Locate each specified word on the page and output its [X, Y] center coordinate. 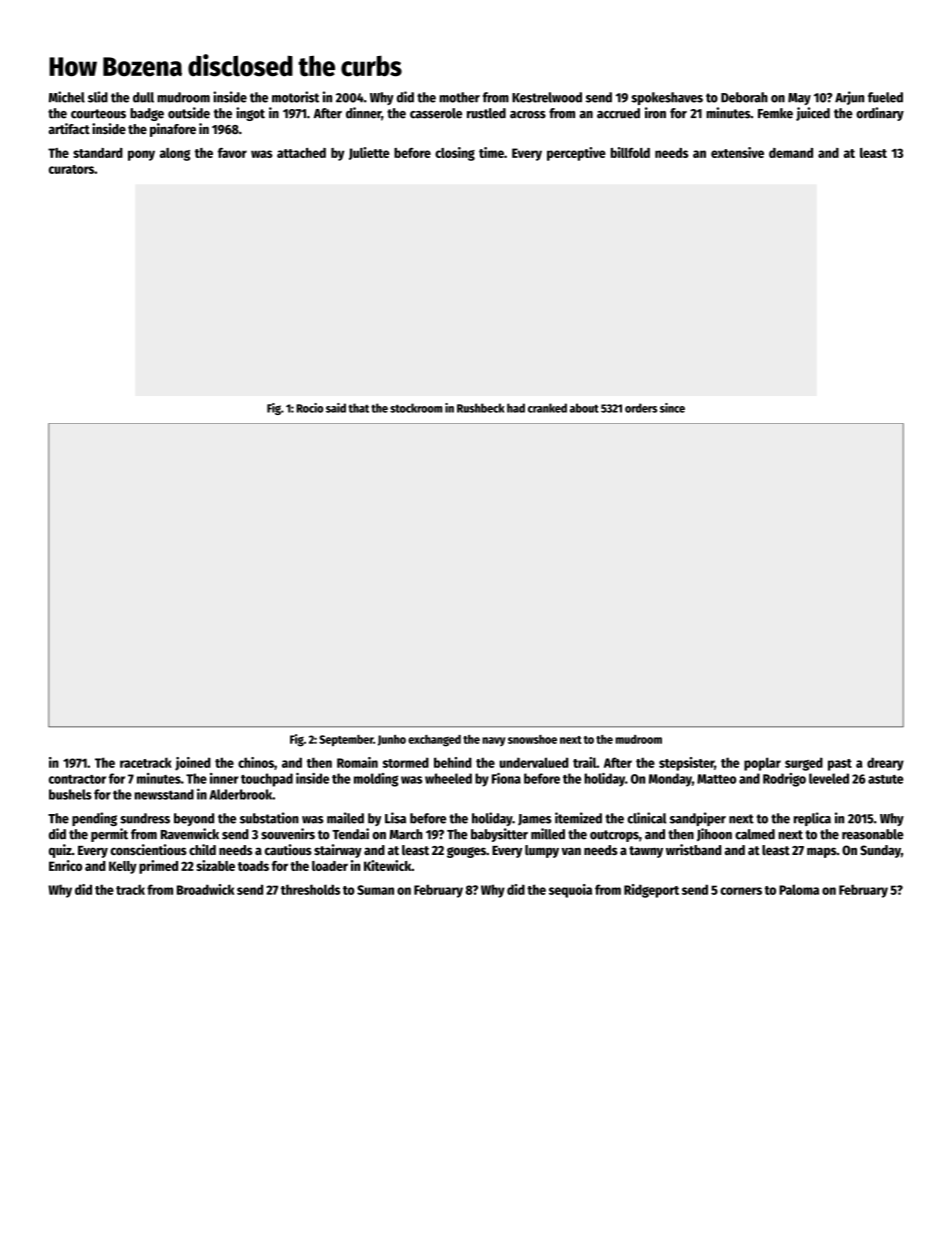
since [672, 408]
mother [459, 97]
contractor [77, 779]
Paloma [799, 889]
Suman [375, 890]
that [358, 408]
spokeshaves [667, 98]
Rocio [309, 408]
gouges [466, 852]
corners [741, 891]
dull [143, 97]
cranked [547, 408]
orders [641, 408]
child [202, 849]
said [336, 408]
